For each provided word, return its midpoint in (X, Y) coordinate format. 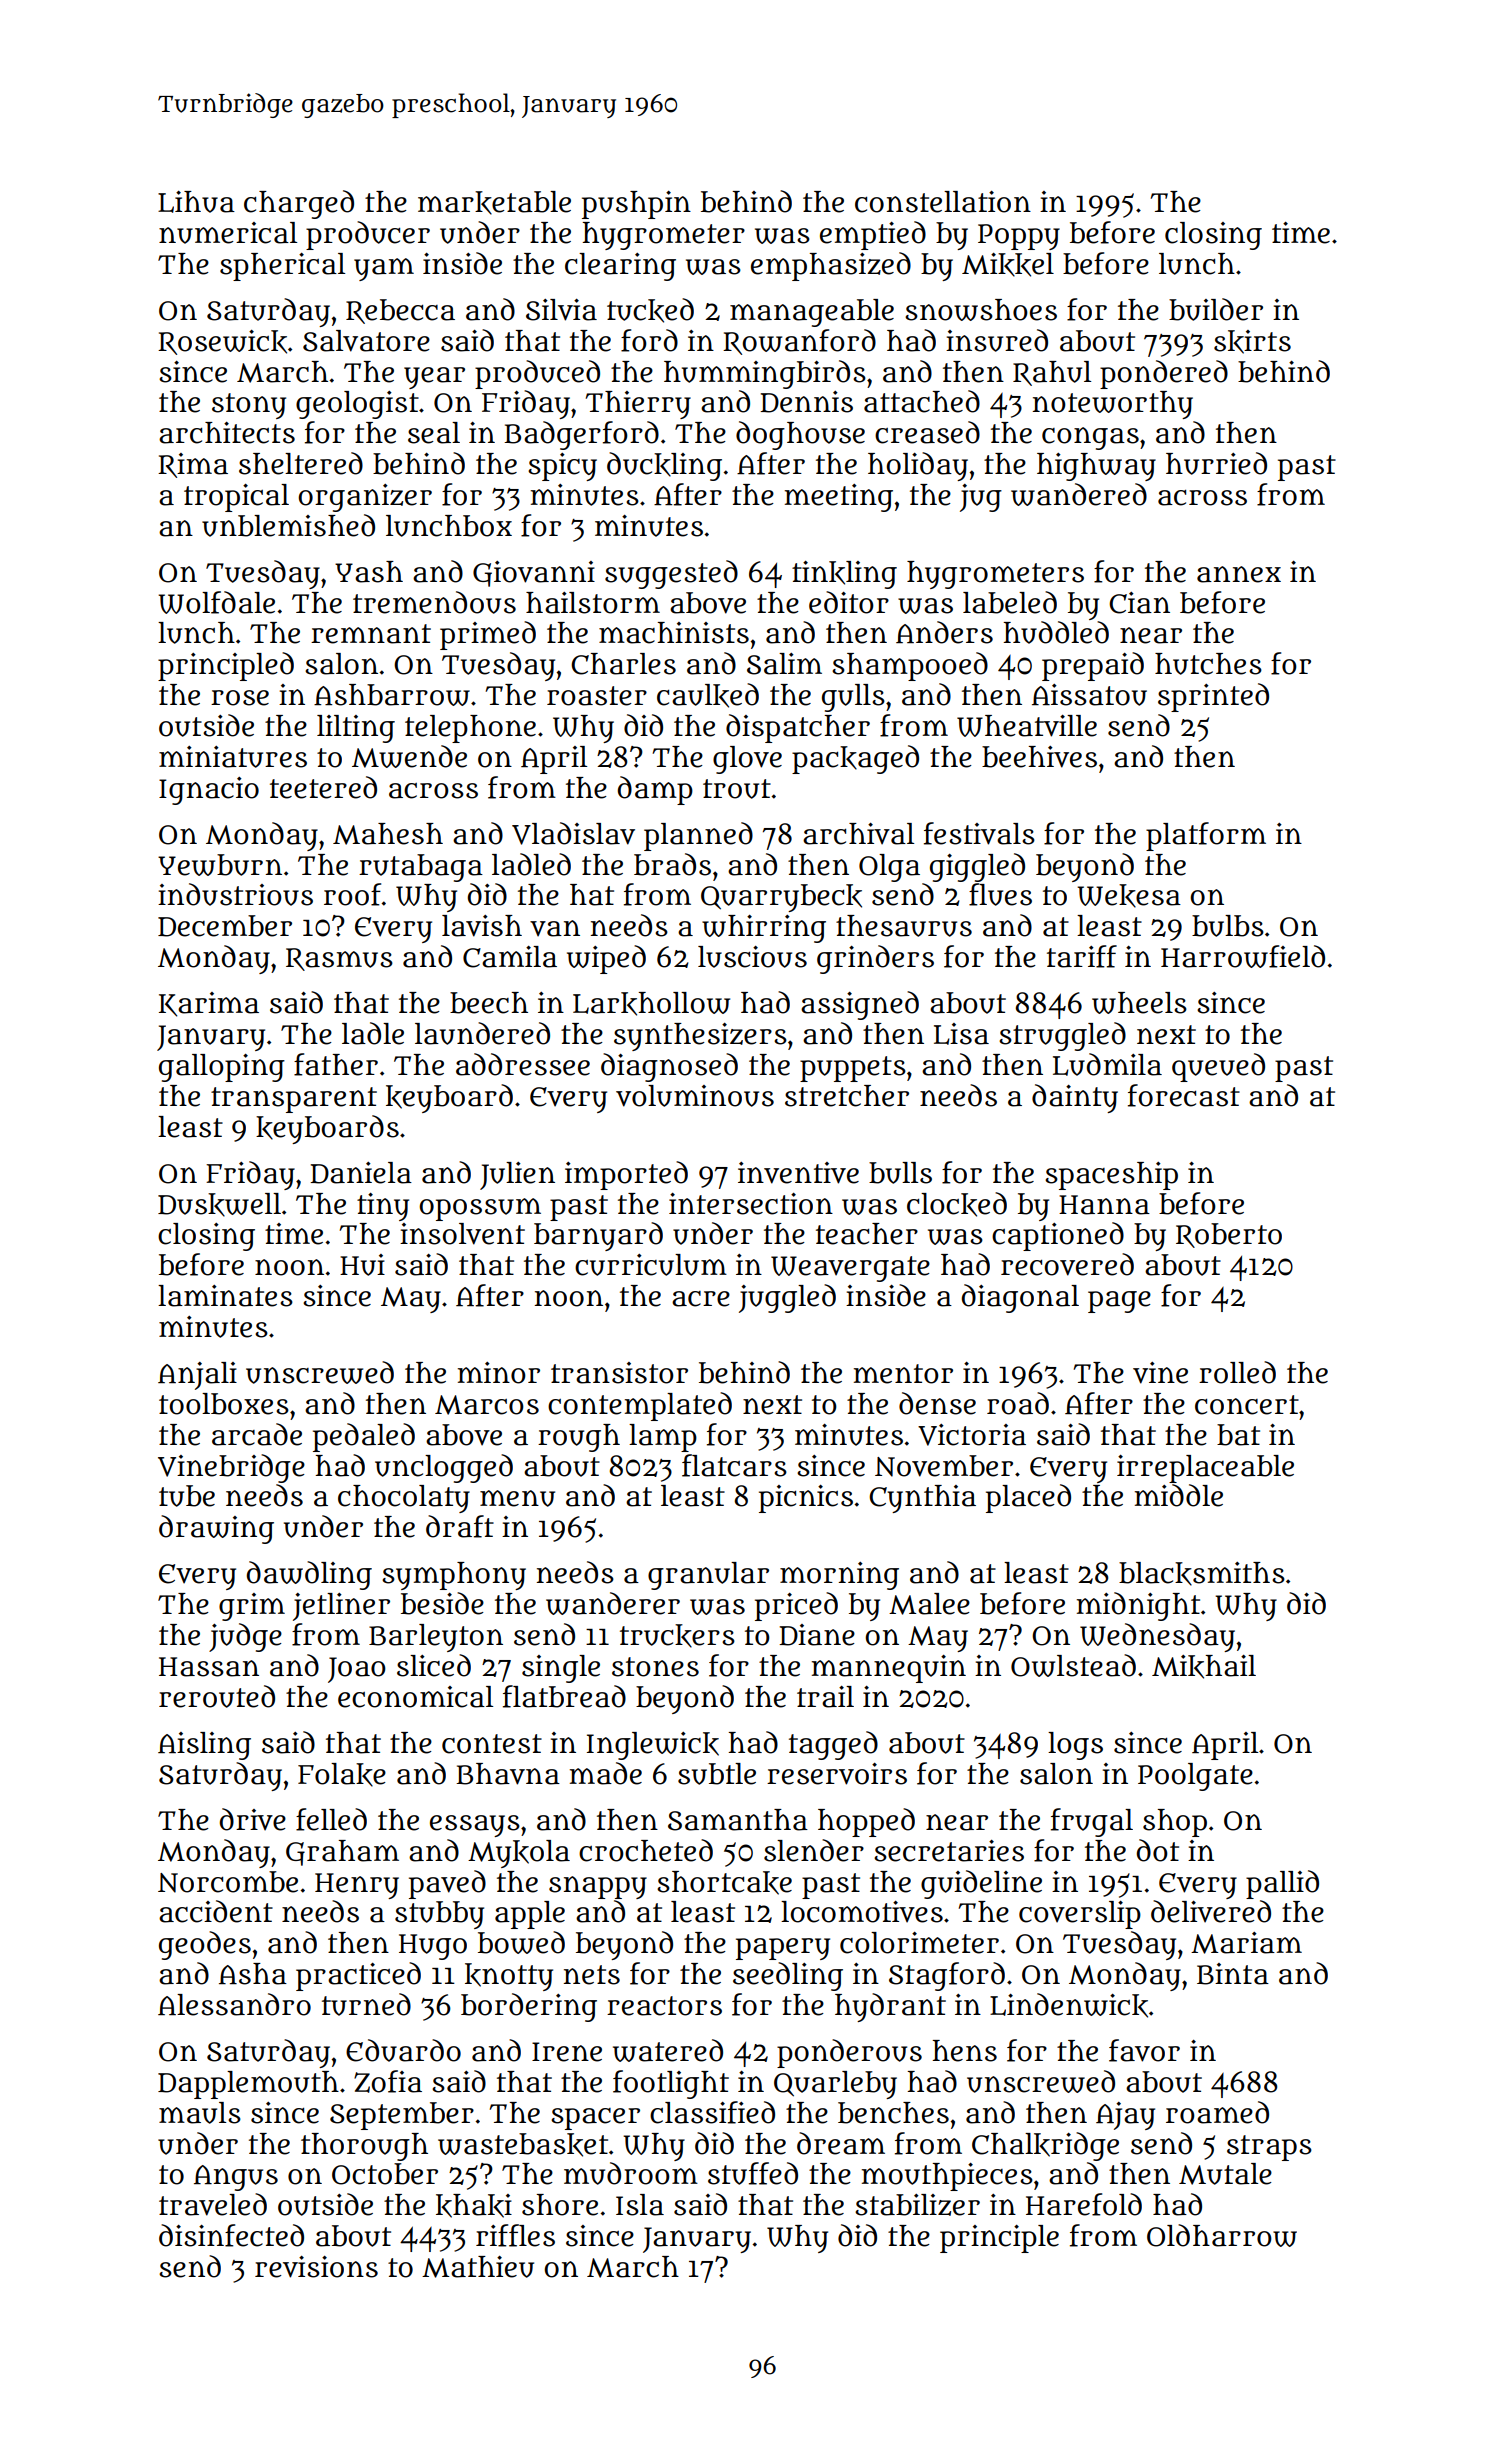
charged (299, 204)
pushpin (636, 205)
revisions (316, 2267)
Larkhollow (651, 1004)
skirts (1252, 342)
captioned (1058, 1236)
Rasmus (339, 959)
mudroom (631, 2173)
